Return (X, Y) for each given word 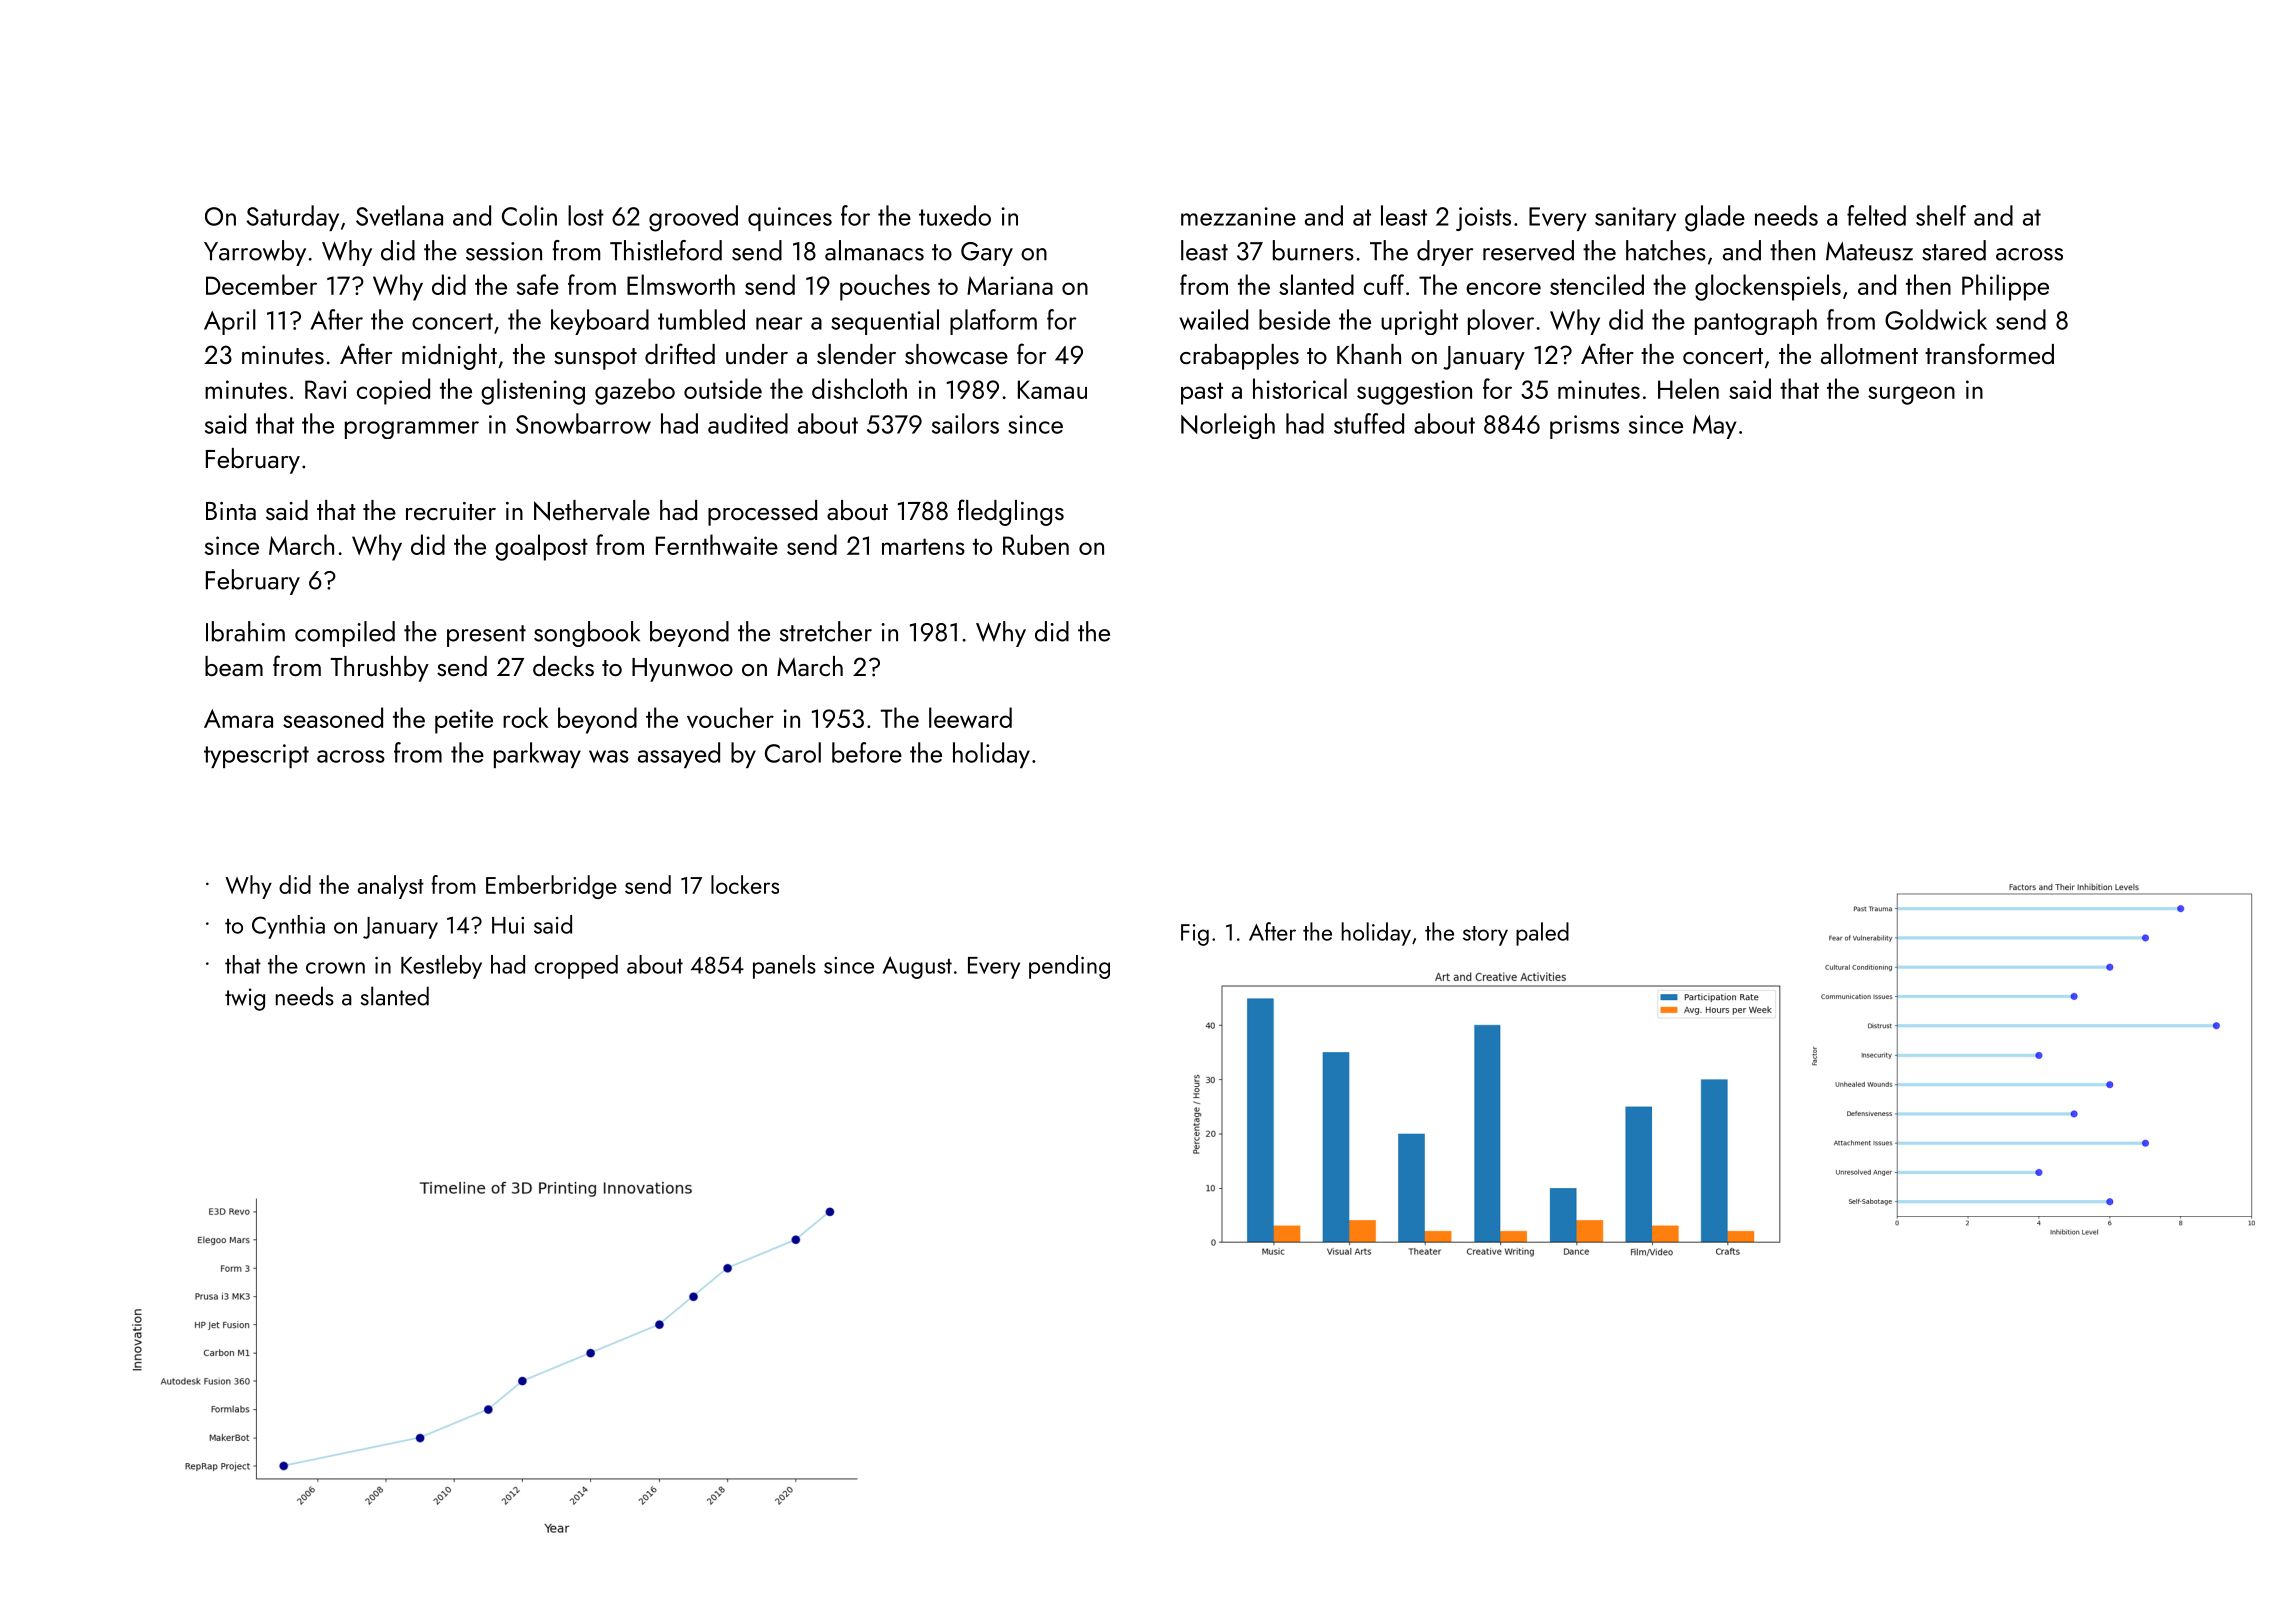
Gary (987, 254)
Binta (231, 511)
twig (245, 999)
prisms (1584, 427)
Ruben (1036, 544)
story (1485, 936)
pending (1069, 967)
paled (1542, 934)
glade (1715, 218)
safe (538, 284)
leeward (970, 717)
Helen (1688, 388)
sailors (965, 423)
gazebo (635, 391)
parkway (537, 755)
